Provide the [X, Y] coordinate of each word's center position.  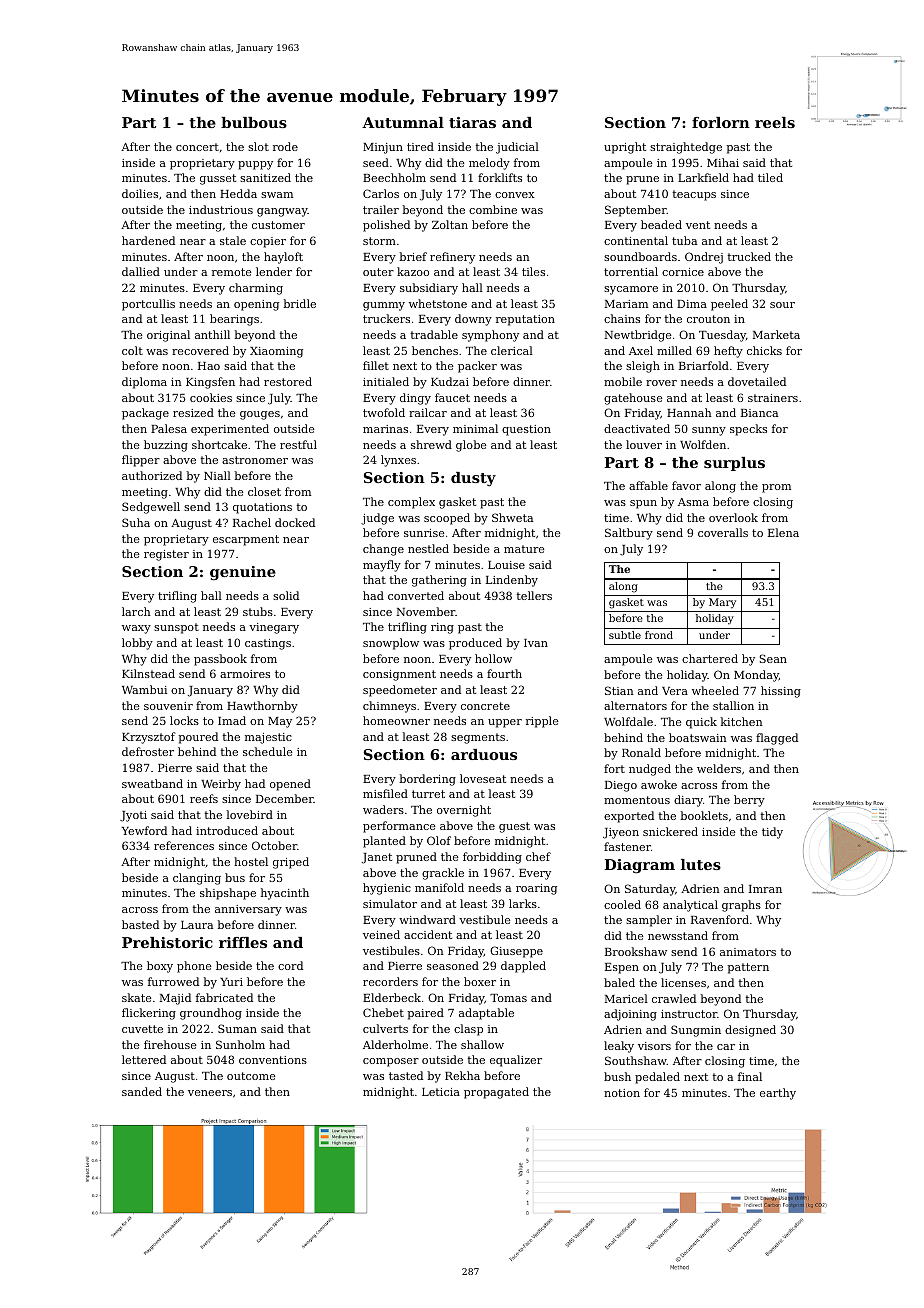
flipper [141, 461]
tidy [772, 833]
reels [775, 122]
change [383, 550]
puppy [255, 165]
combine [493, 209]
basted [140, 924]
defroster [148, 751]
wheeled [715, 690]
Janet [377, 858]
